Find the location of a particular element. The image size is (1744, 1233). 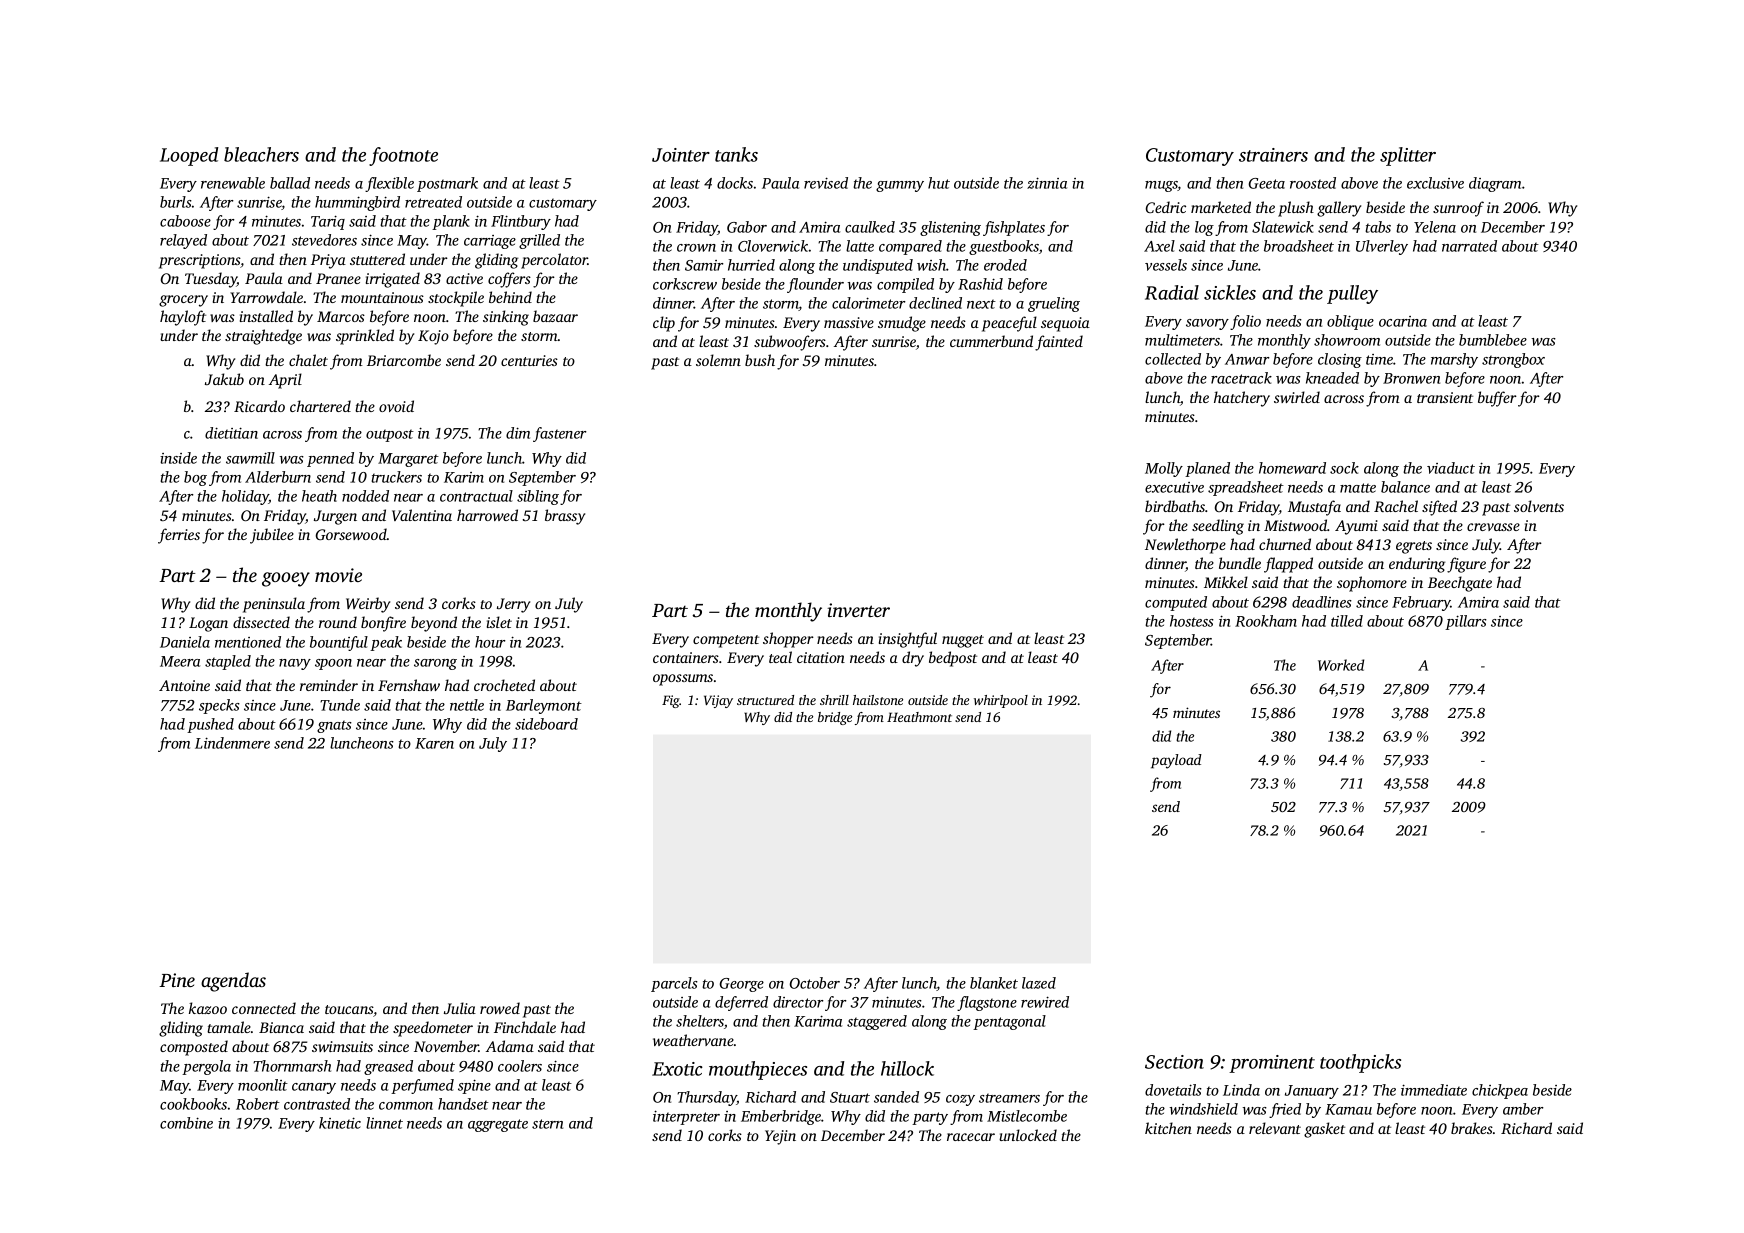

handset is located at coordinates (463, 1104).
